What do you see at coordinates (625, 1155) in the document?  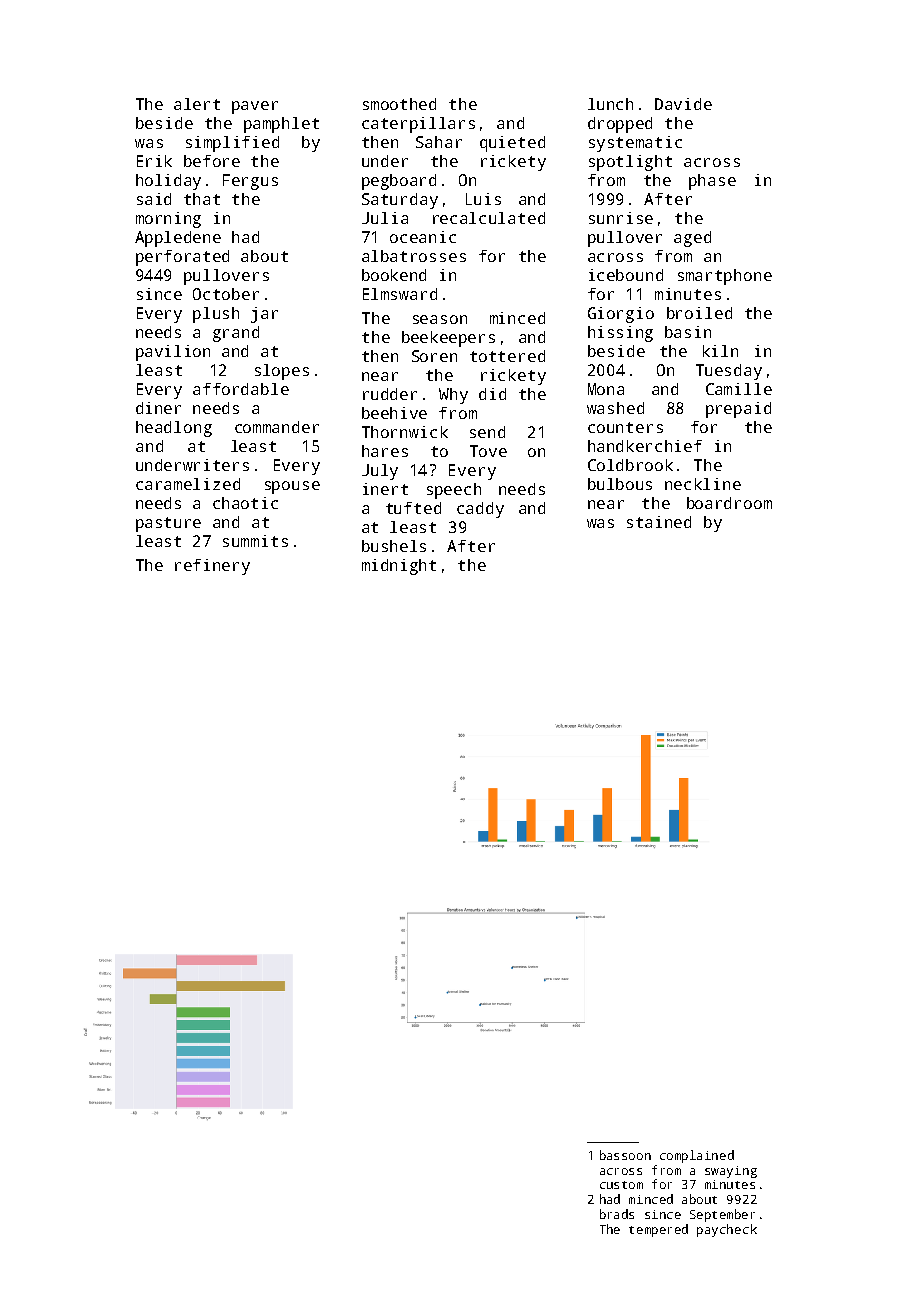 I see `bassoon` at bounding box center [625, 1155].
